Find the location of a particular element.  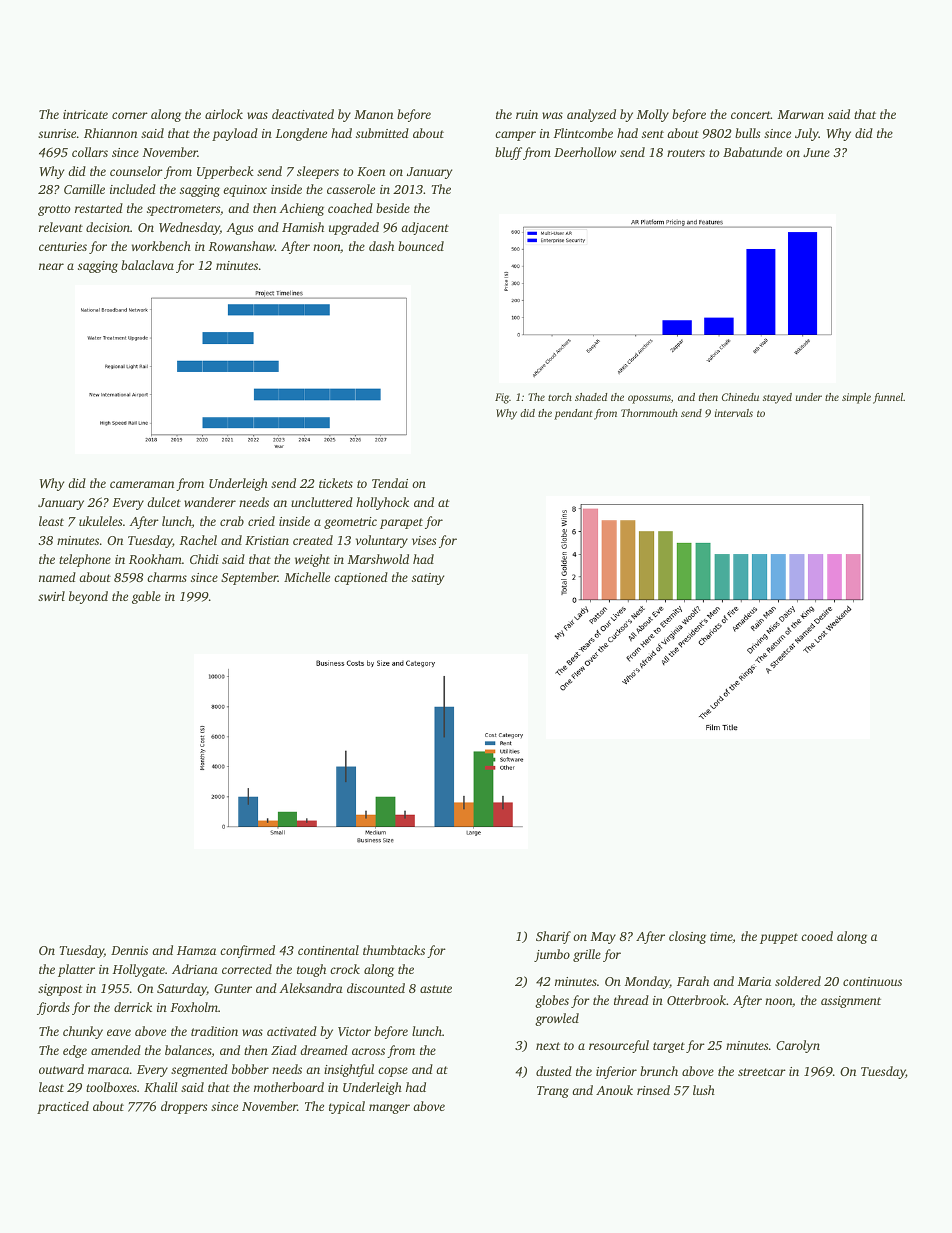

concert is located at coordinates (751, 115).
